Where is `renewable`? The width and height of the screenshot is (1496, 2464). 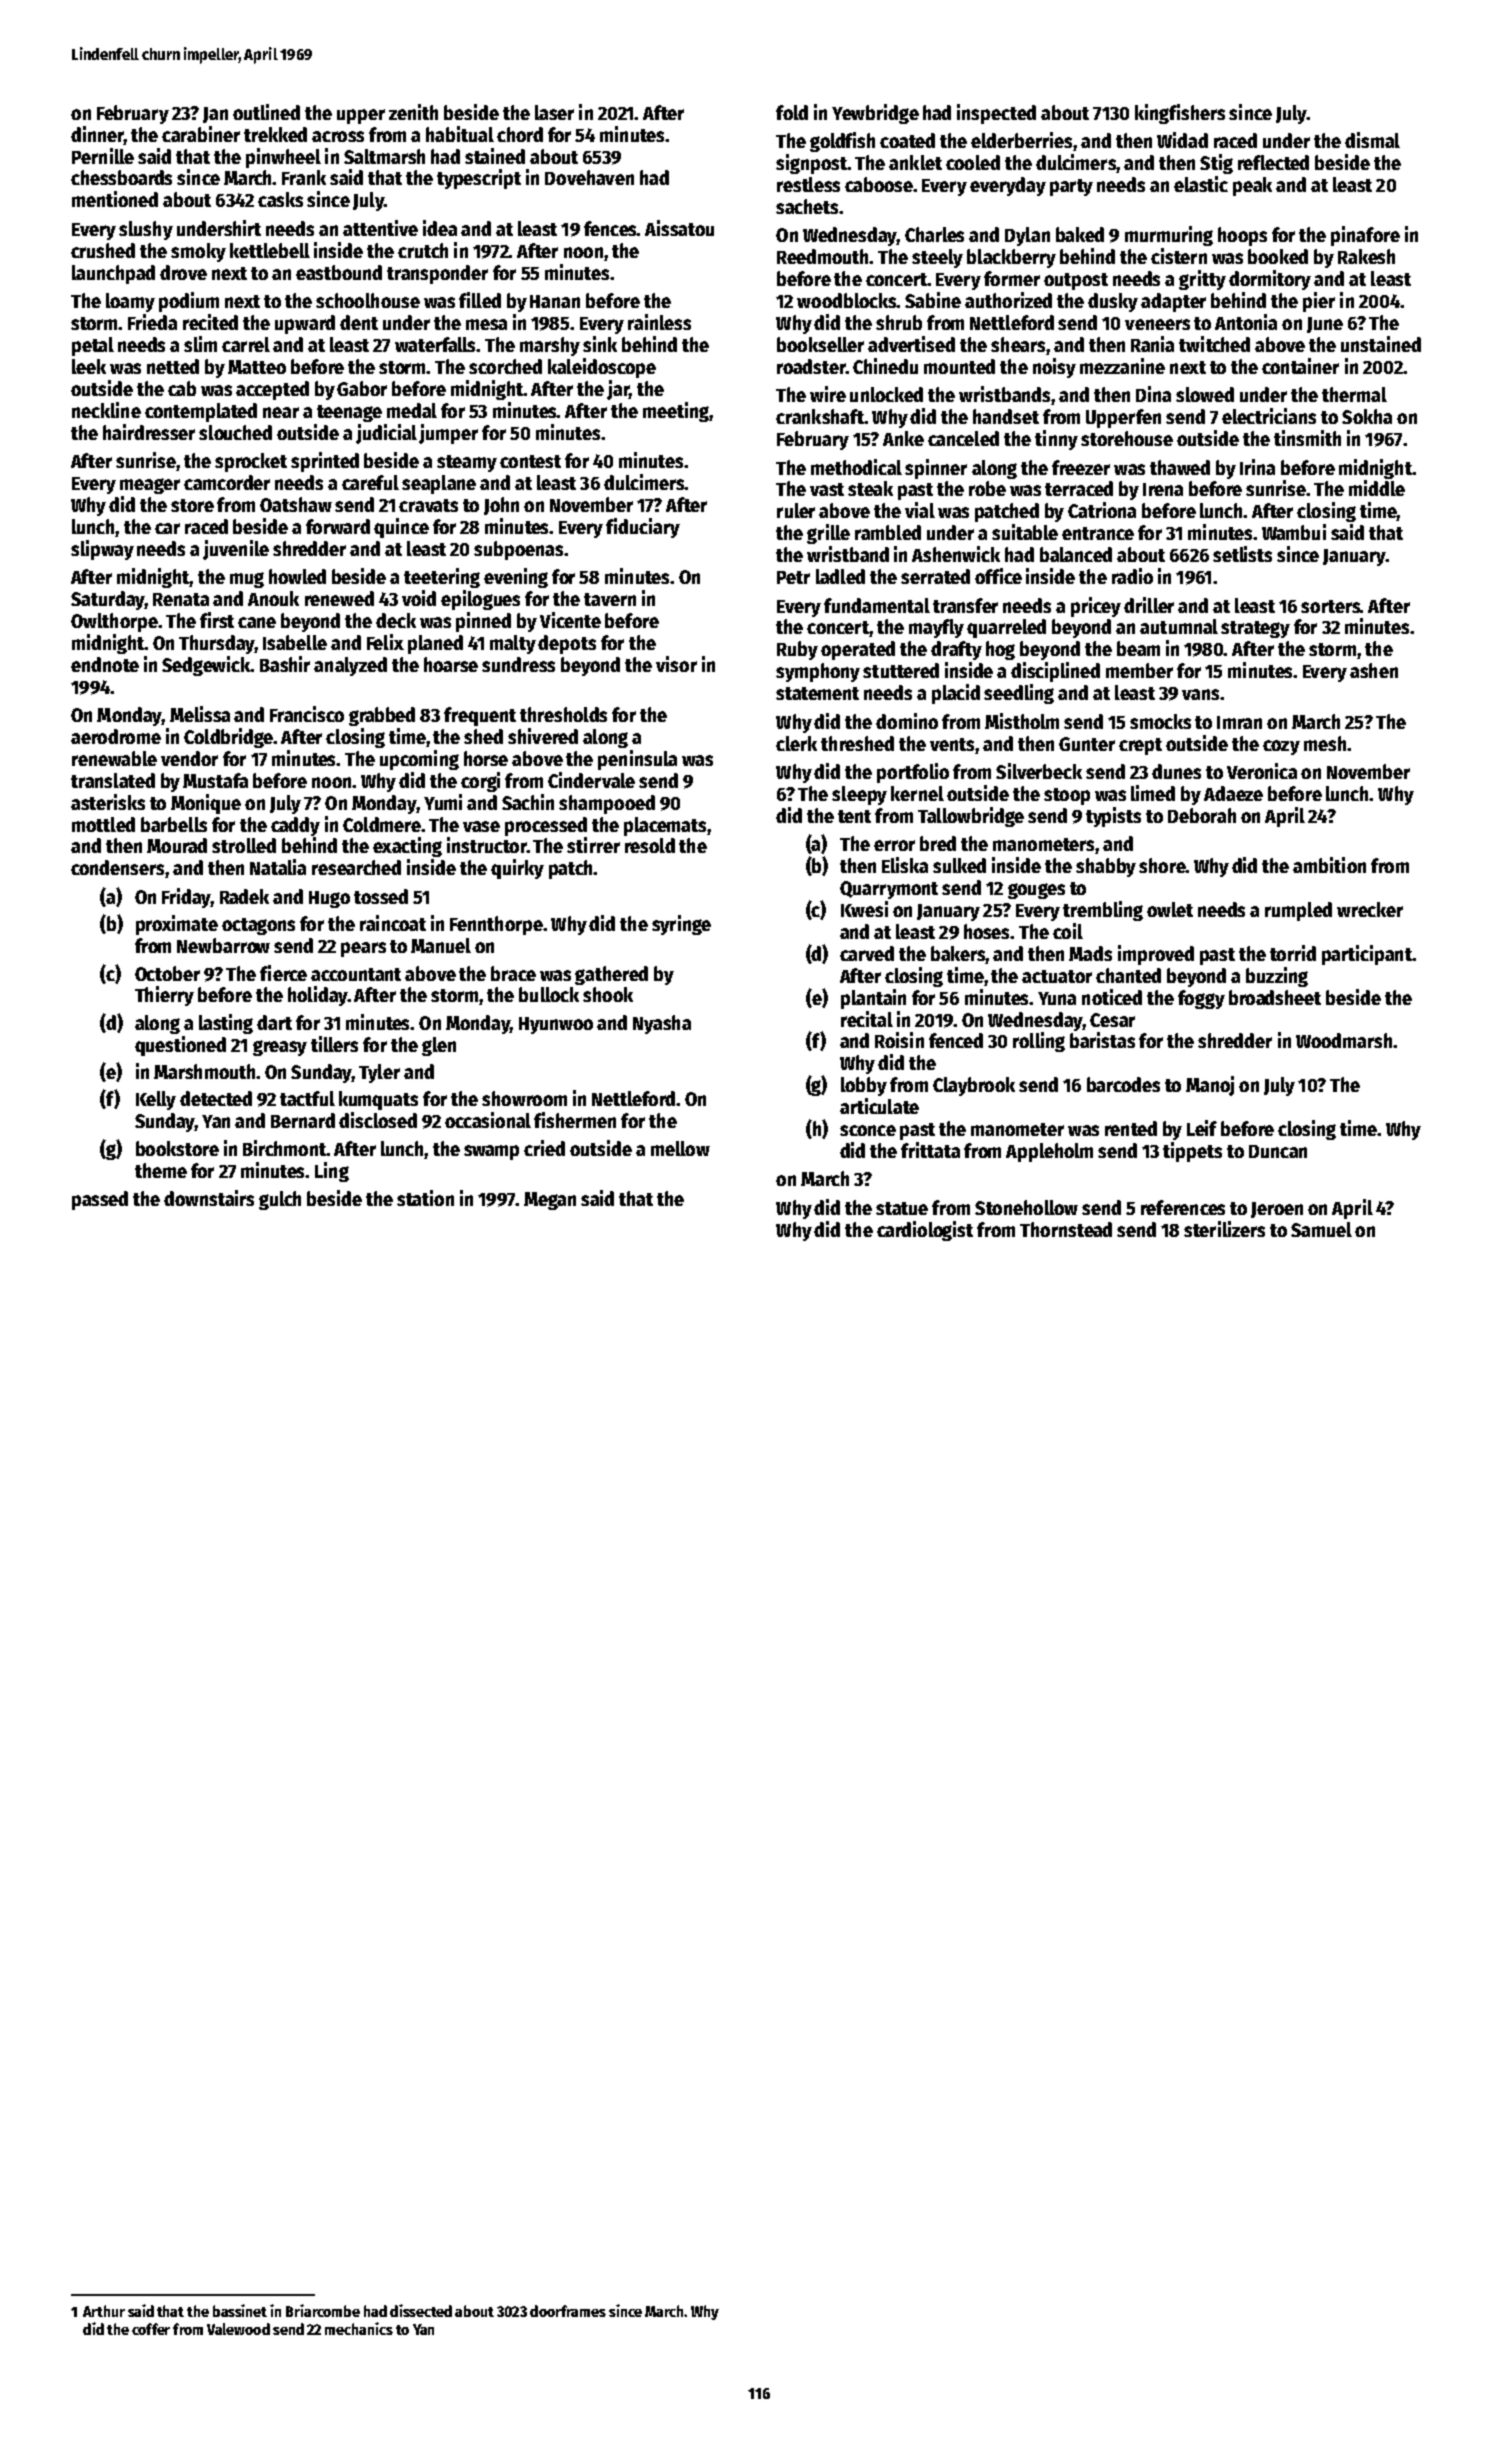
renewable is located at coordinates (114, 758).
